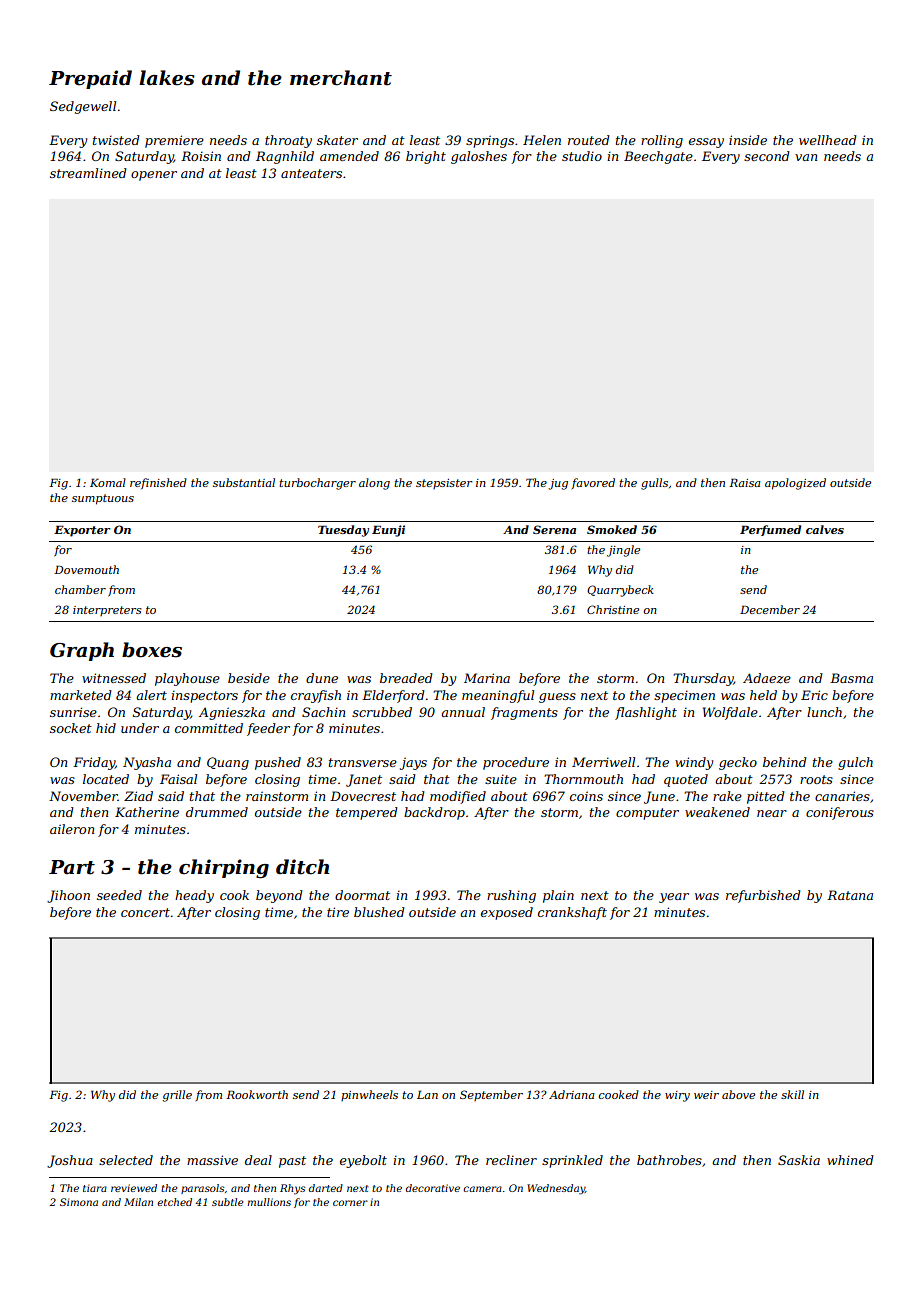 The height and width of the document is (1308, 924). What do you see at coordinates (490, 141) in the document?
I see `springs` at bounding box center [490, 141].
